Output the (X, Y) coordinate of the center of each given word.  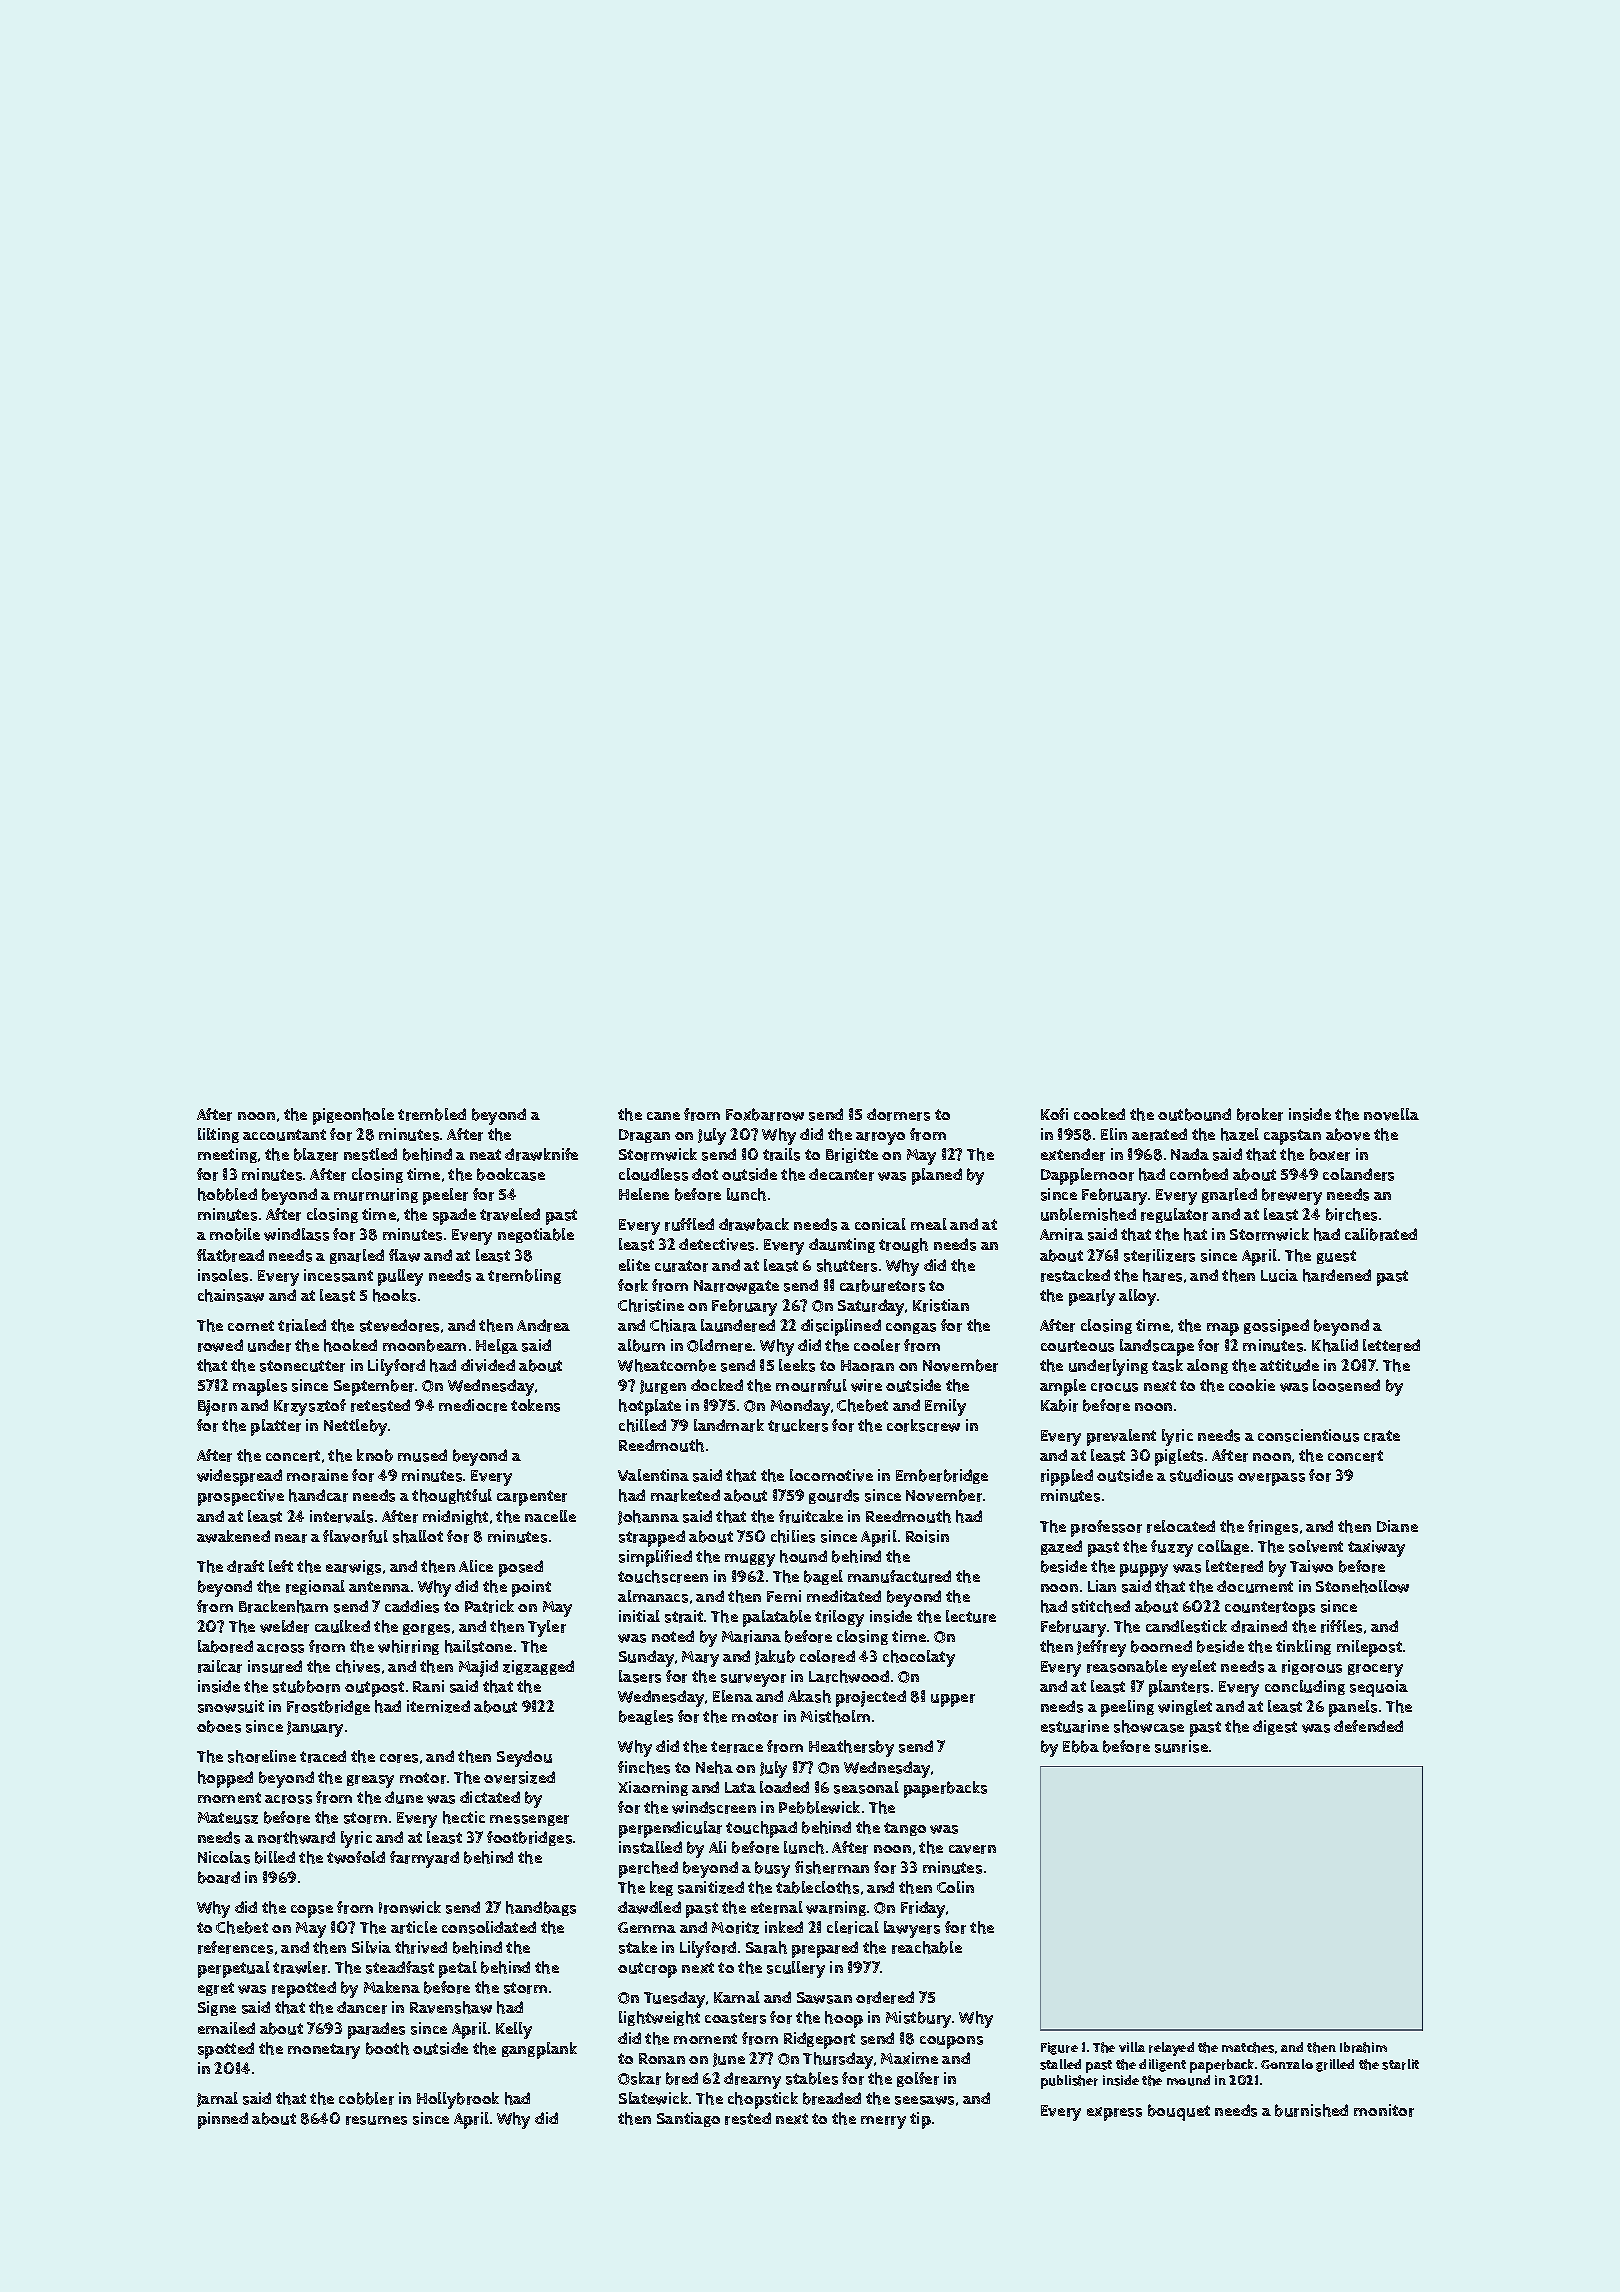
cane (663, 1116)
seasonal (866, 1787)
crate (1382, 1436)
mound (1188, 2080)
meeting (227, 1155)
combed (1199, 1174)
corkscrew (923, 1425)
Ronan (662, 2058)
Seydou (524, 1758)
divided (488, 1365)
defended (1368, 1726)
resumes (376, 2120)
